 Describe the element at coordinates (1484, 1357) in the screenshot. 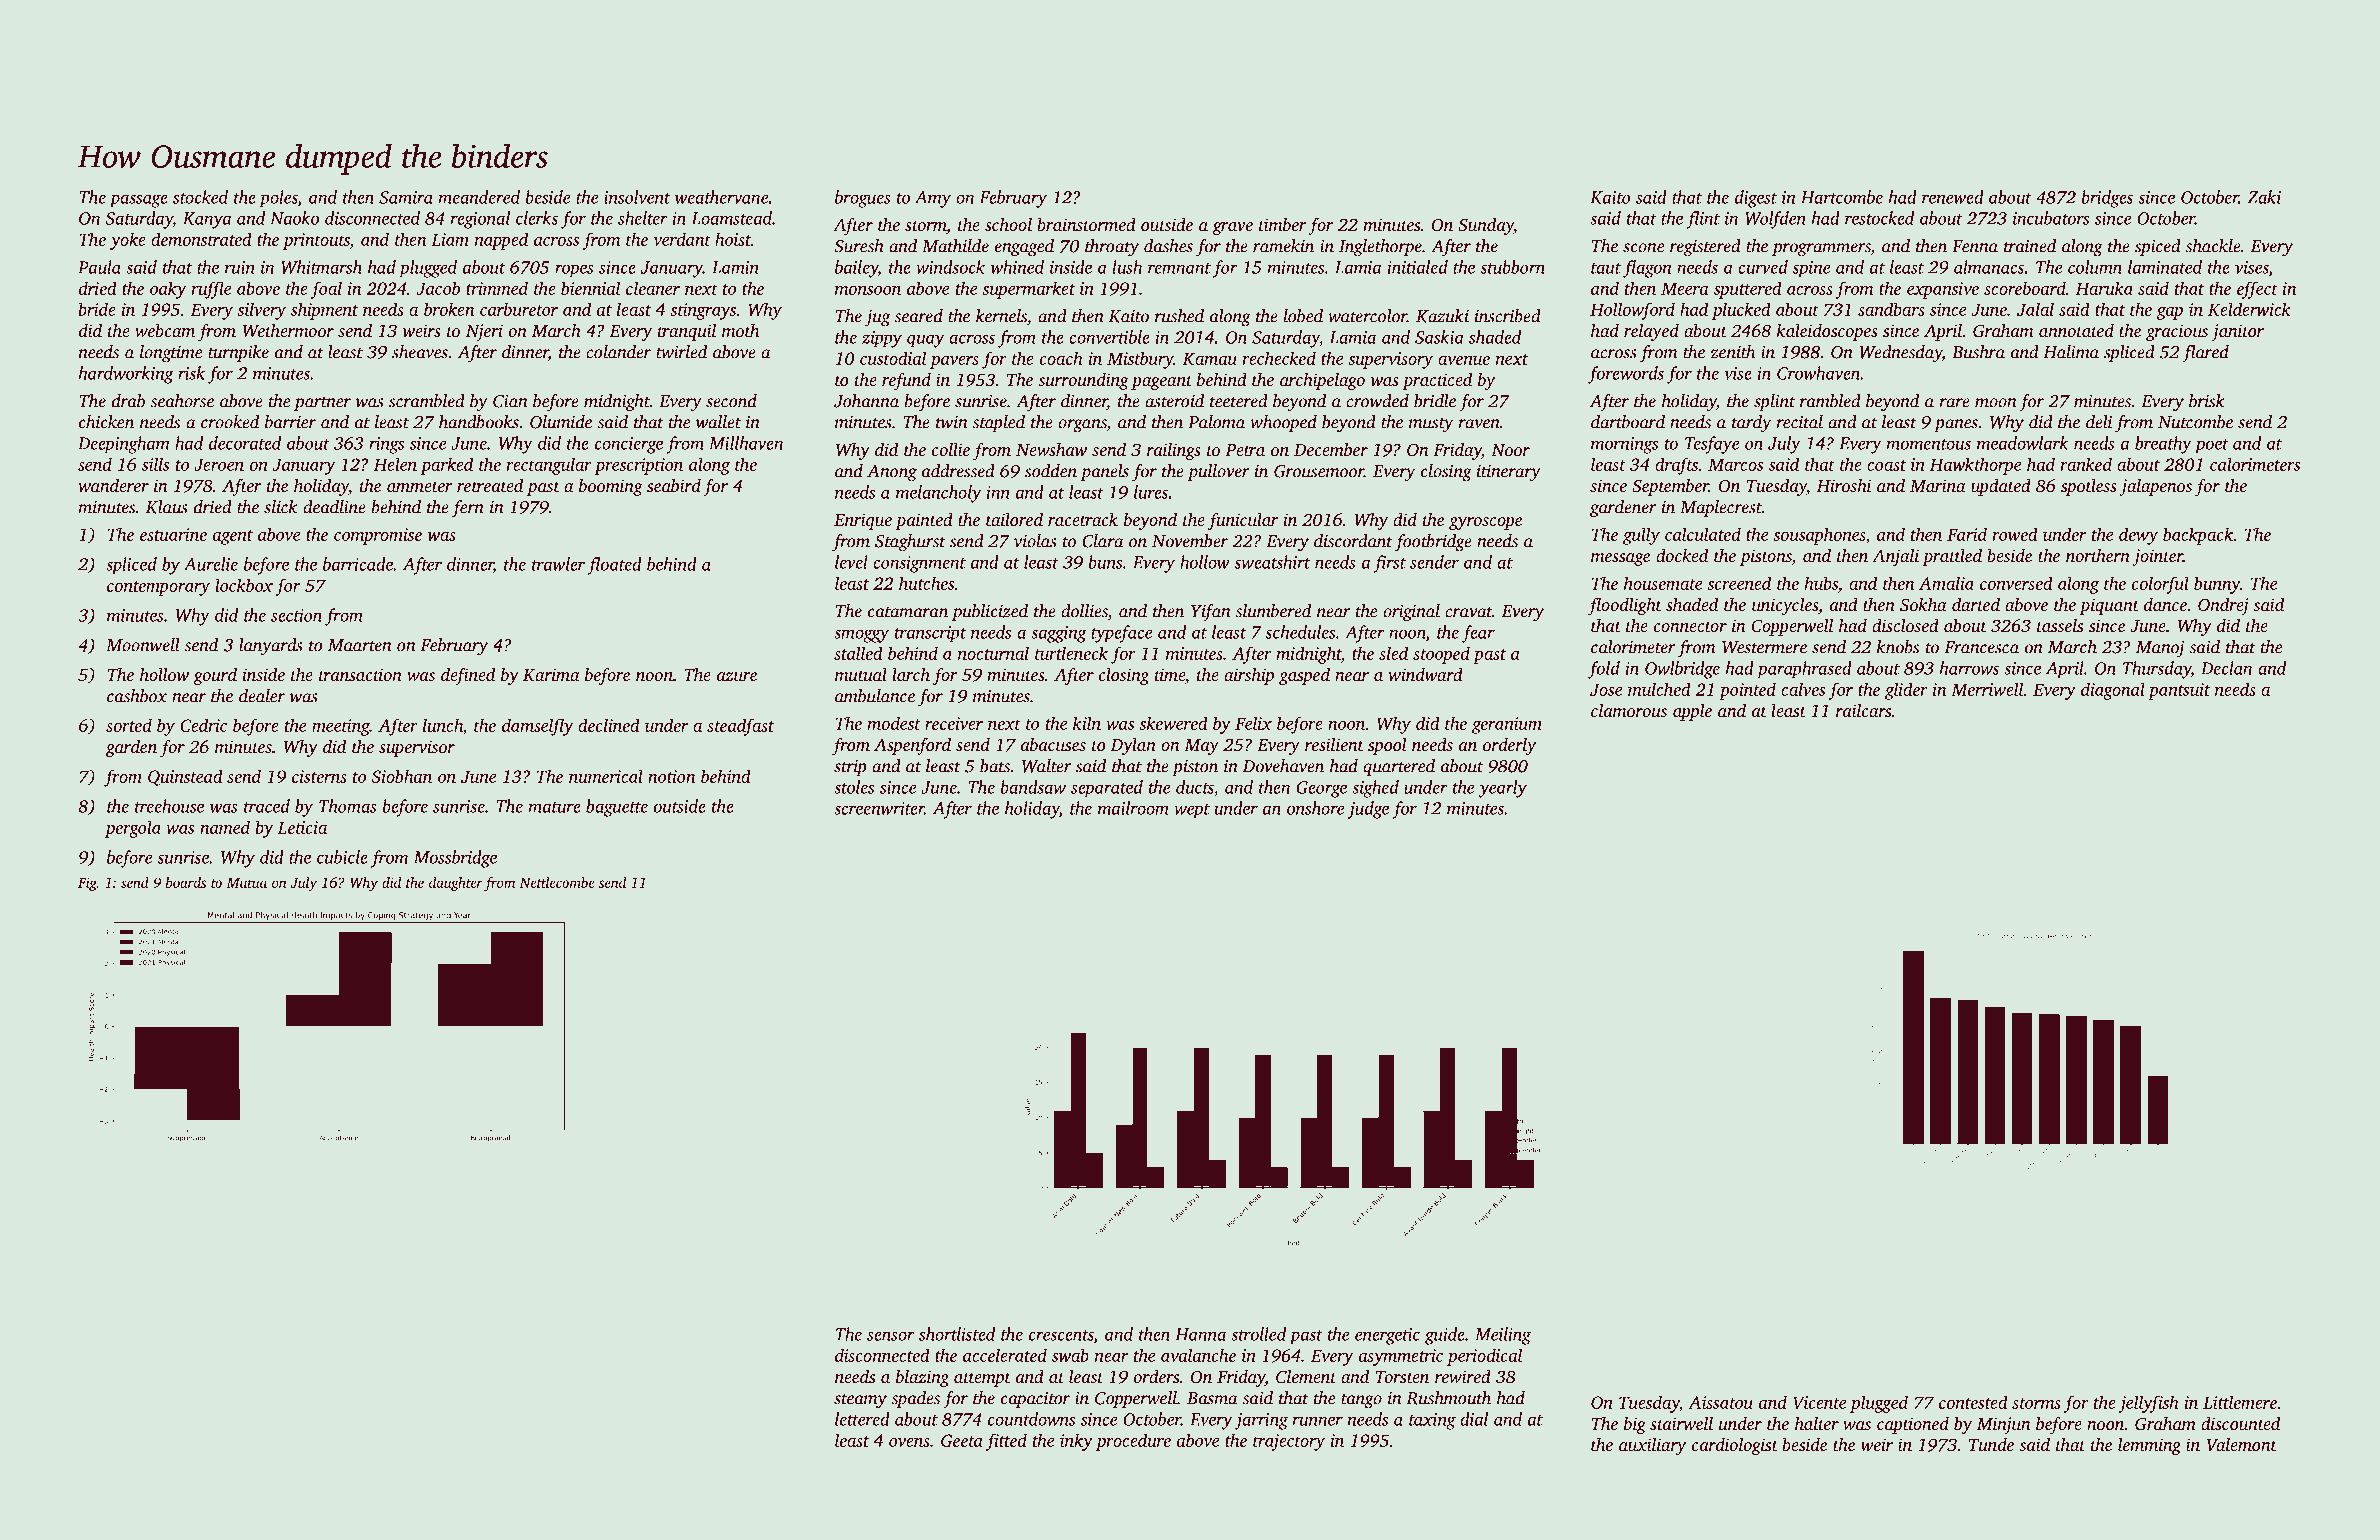

I see `periodical` at that location.
